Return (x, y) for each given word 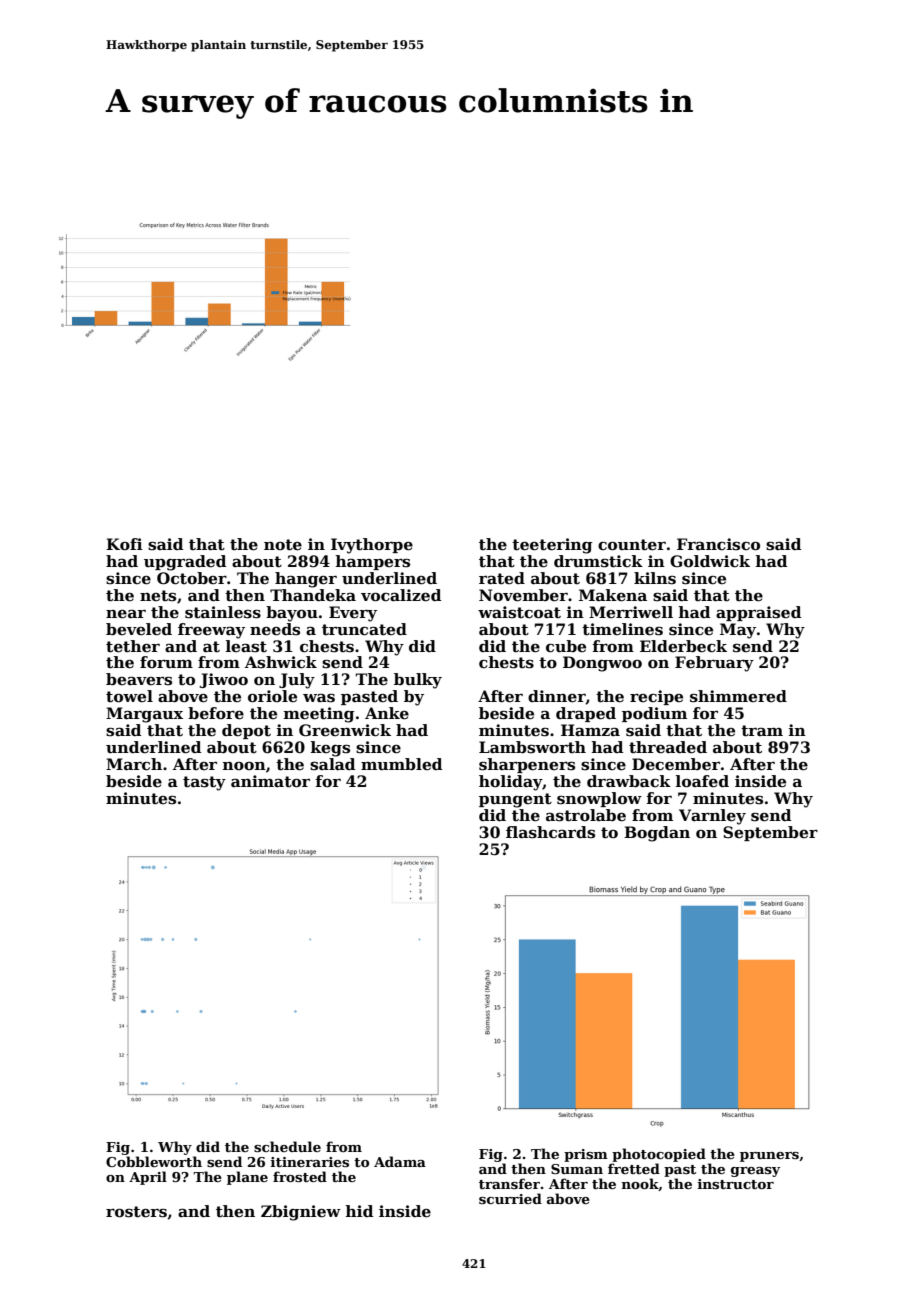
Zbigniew (301, 1213)
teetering (552, 546)
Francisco (718, 544)
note (283, 545)
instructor (736, 1184)
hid (359, 1211)
